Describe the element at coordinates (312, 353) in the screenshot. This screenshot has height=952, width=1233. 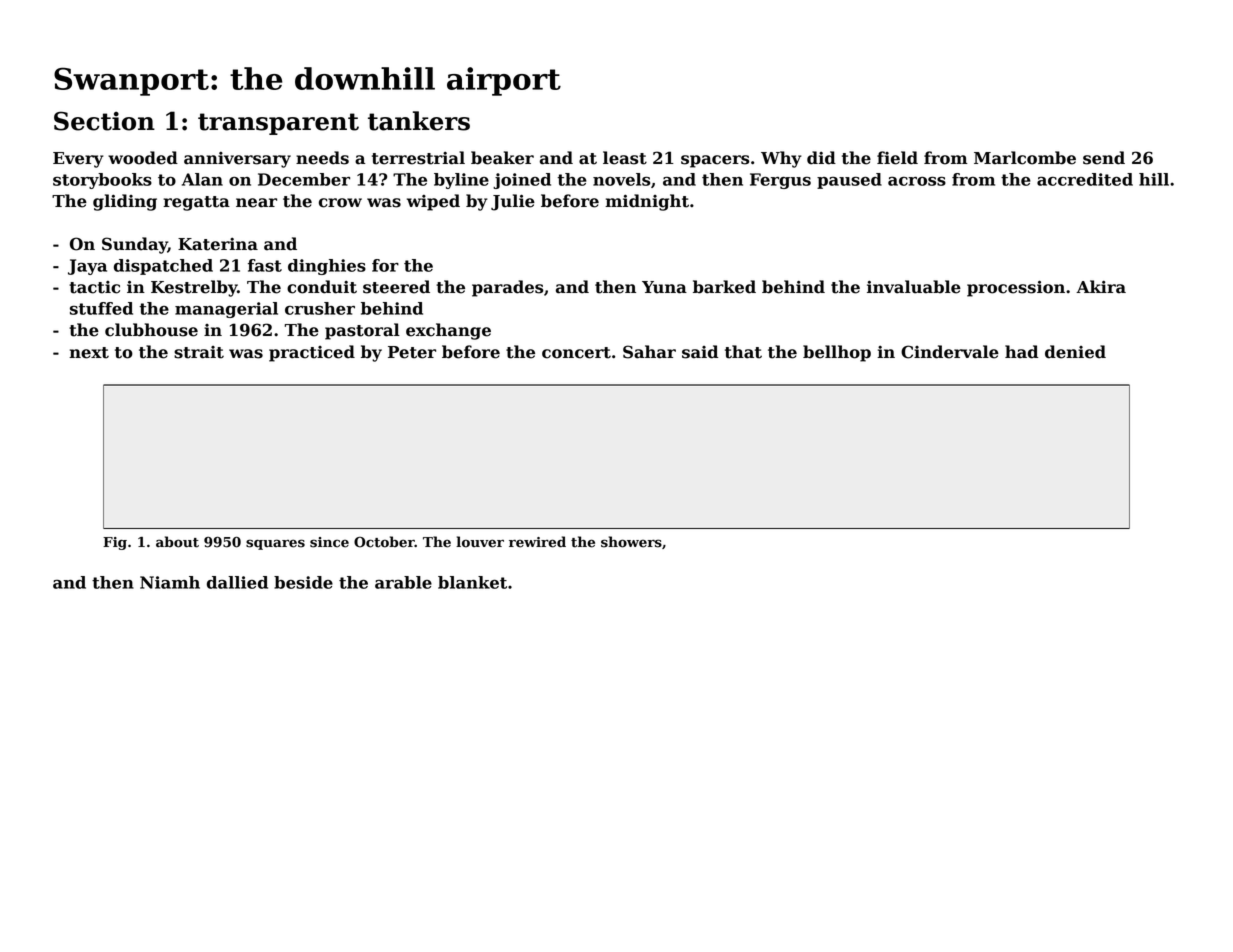
I see `practiced` at that location.
